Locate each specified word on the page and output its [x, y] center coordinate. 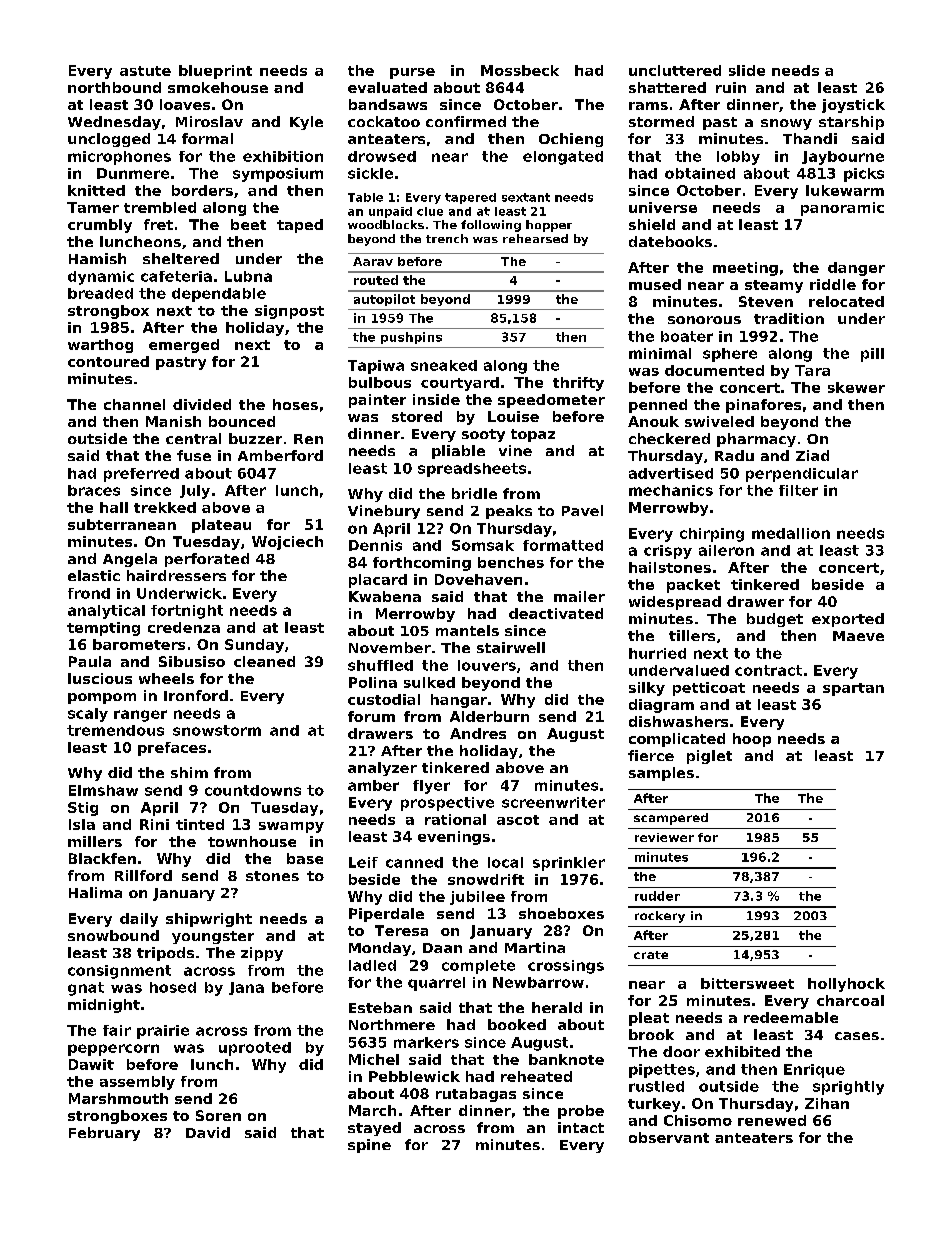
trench [447, 238]
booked [517, 1024]
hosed [173, 987]
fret [158, 224]
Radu [734, 455]
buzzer [255, 438]
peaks [509, 512]
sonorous [704, 320]
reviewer [664, 837]
